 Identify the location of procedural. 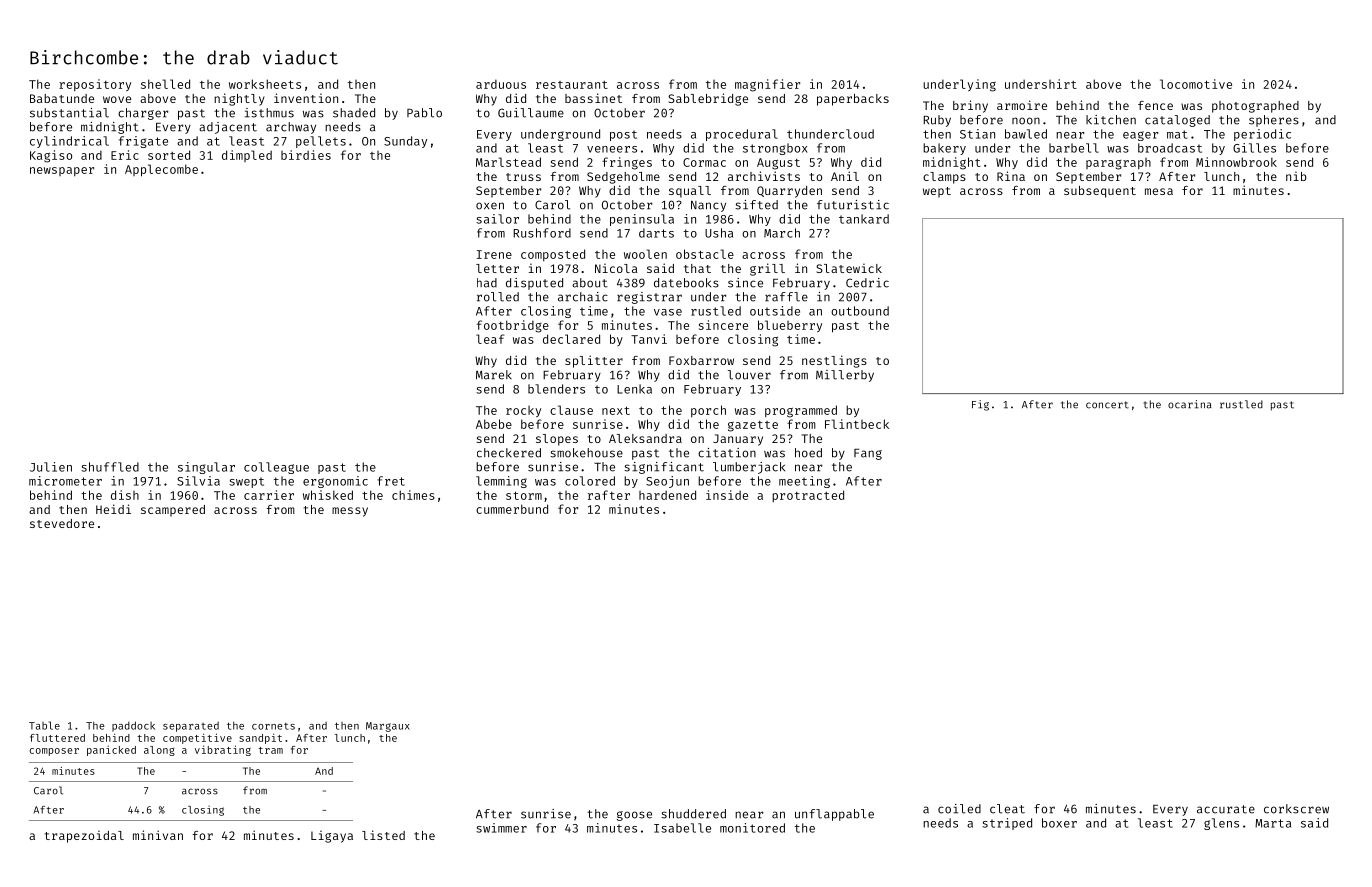
(742, 135).
